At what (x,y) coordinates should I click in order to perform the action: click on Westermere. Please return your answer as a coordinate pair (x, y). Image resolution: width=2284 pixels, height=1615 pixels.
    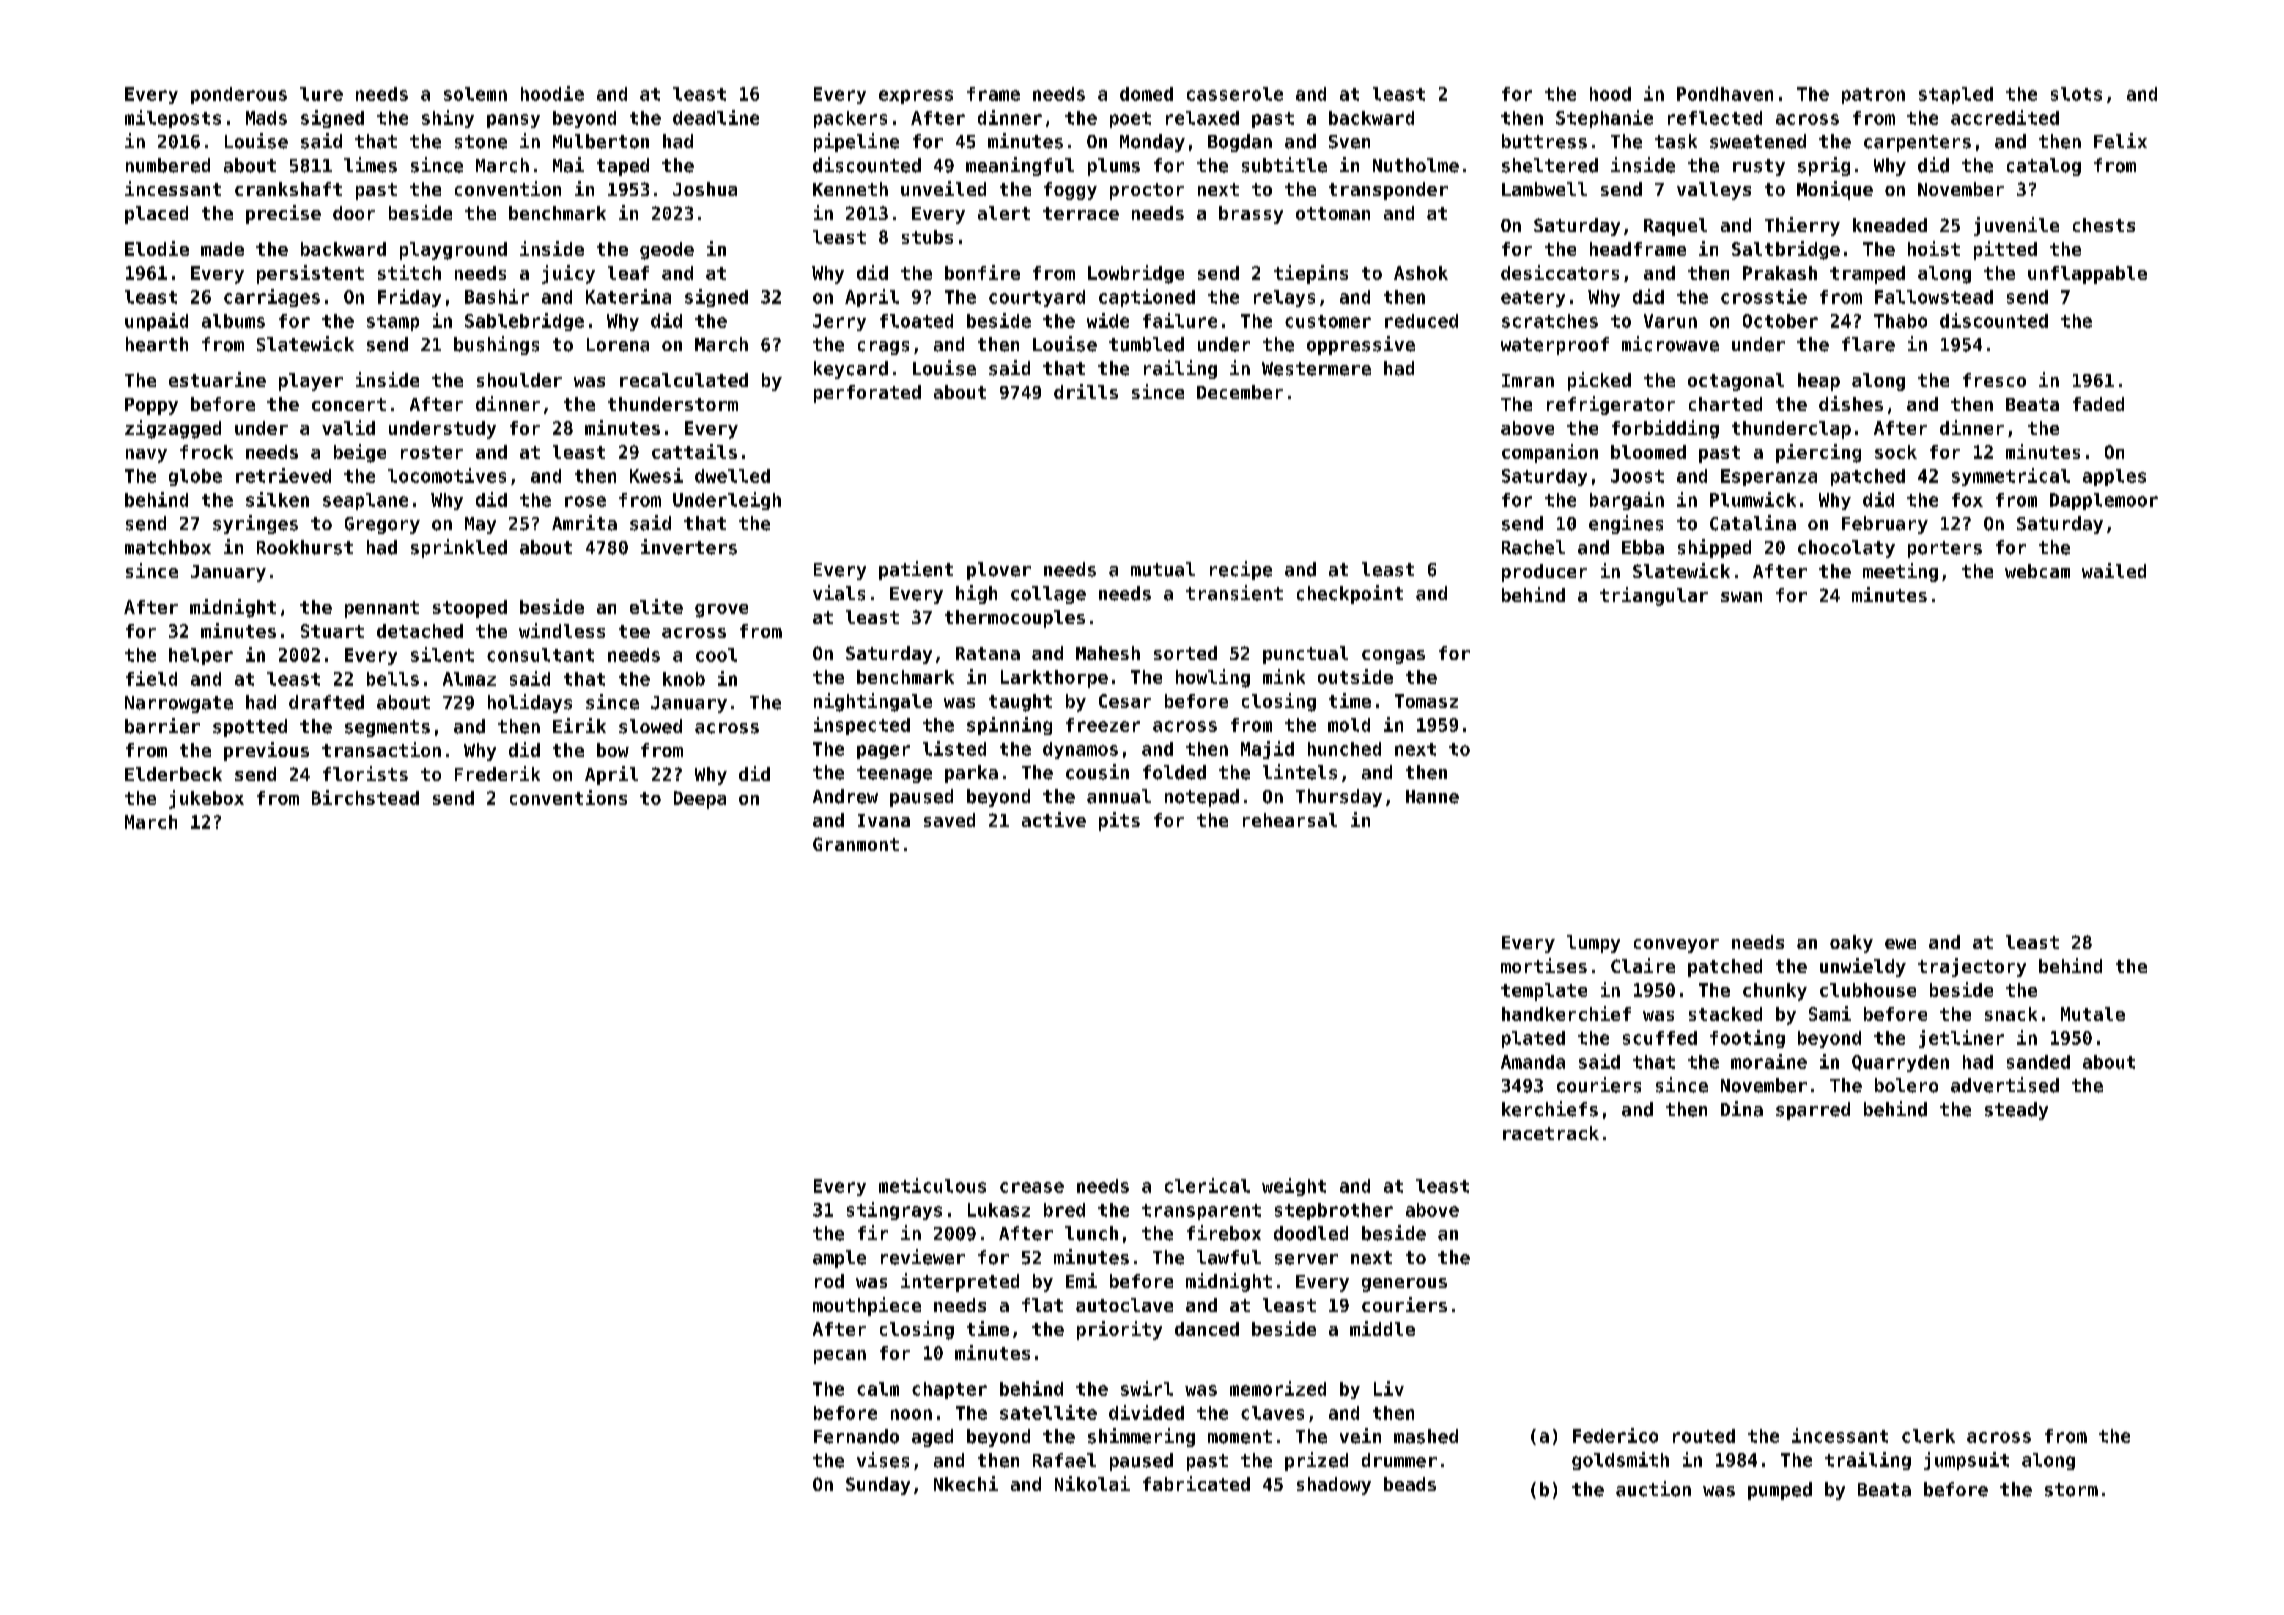
    Looking at the image, I should click on (1316, 369).
